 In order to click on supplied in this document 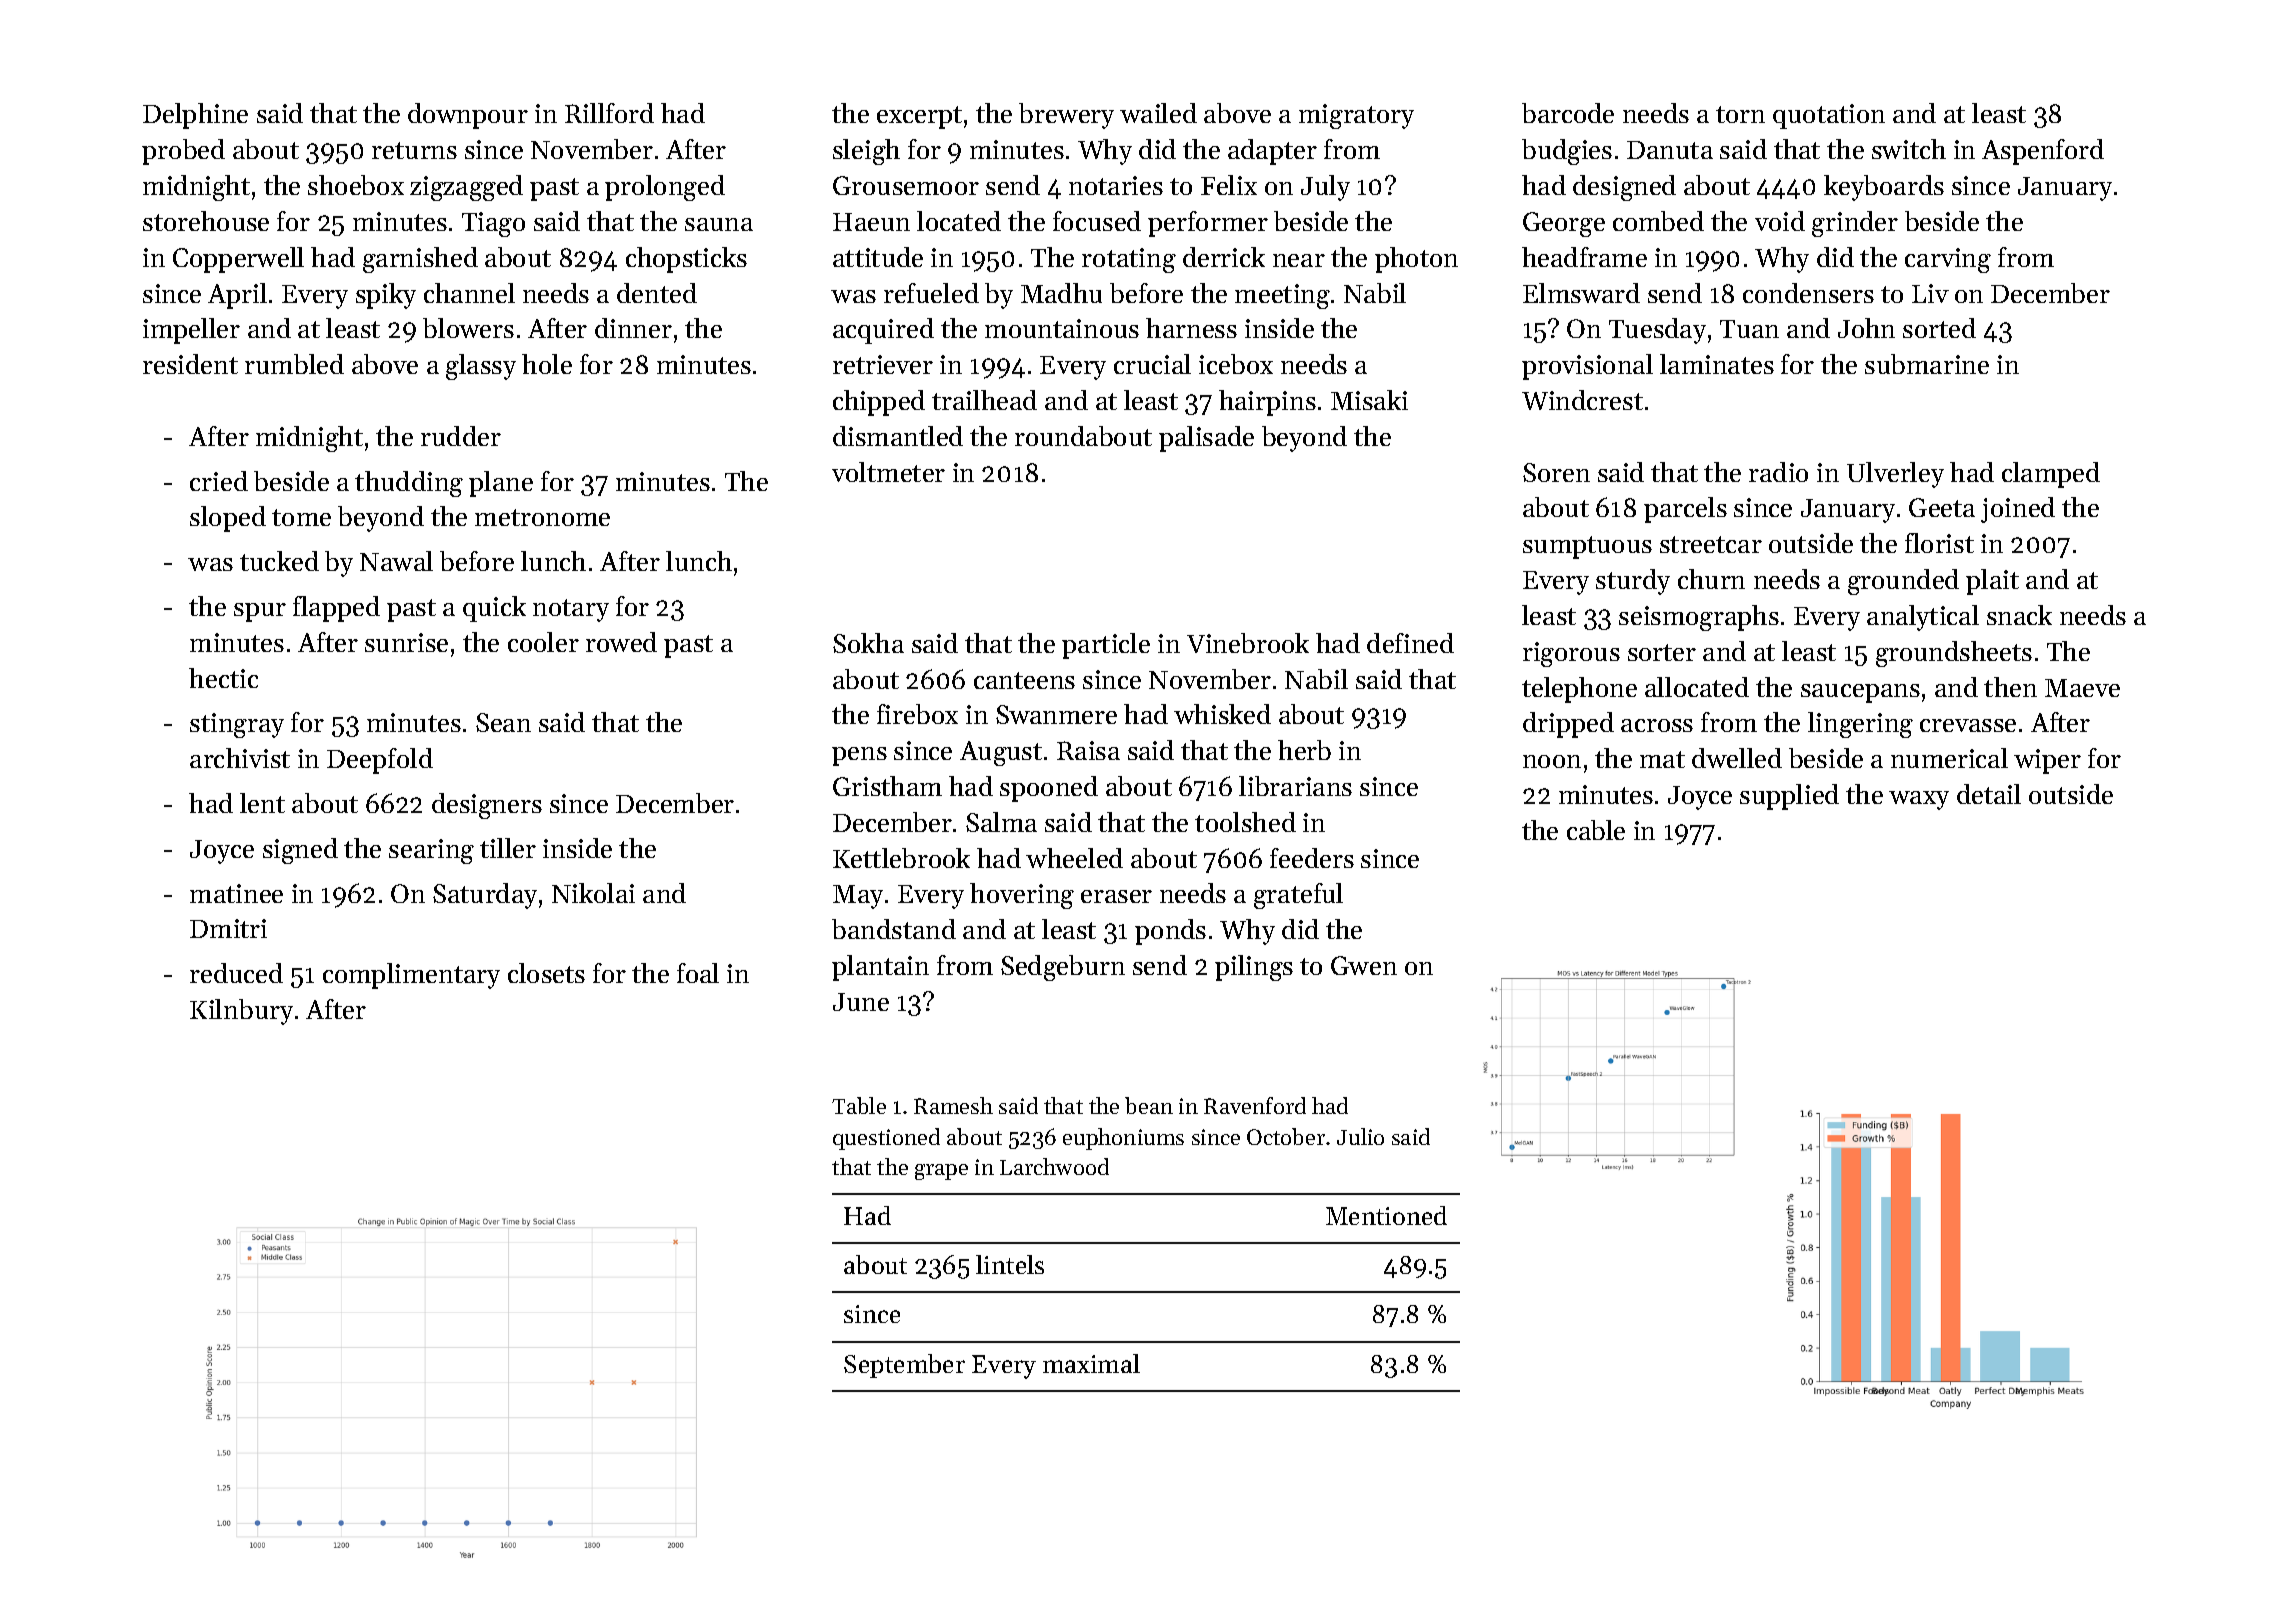, I will do `click(1789, 797)`.
